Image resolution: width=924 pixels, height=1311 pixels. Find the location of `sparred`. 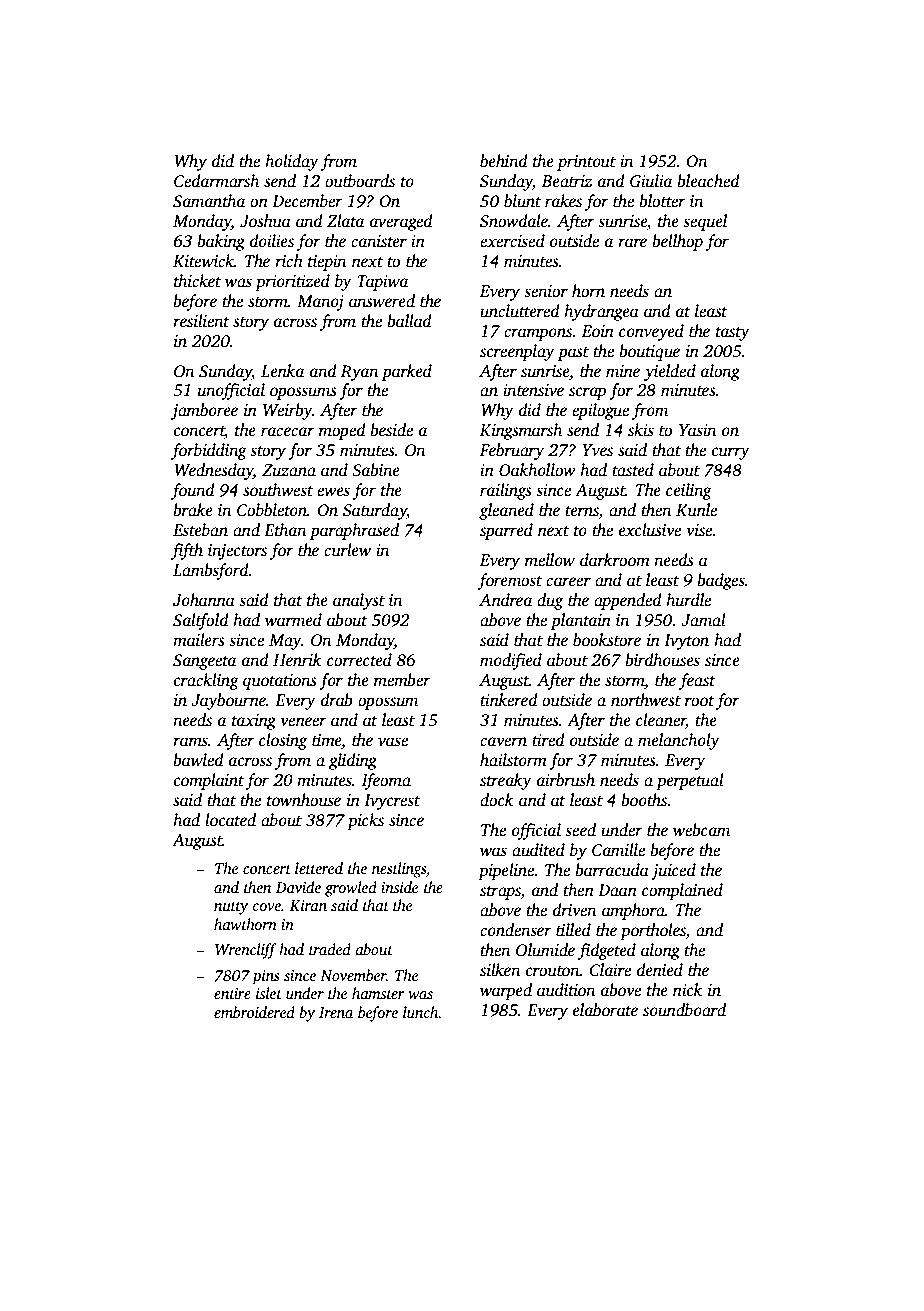

sparred is located at coordinates (506, 531).
